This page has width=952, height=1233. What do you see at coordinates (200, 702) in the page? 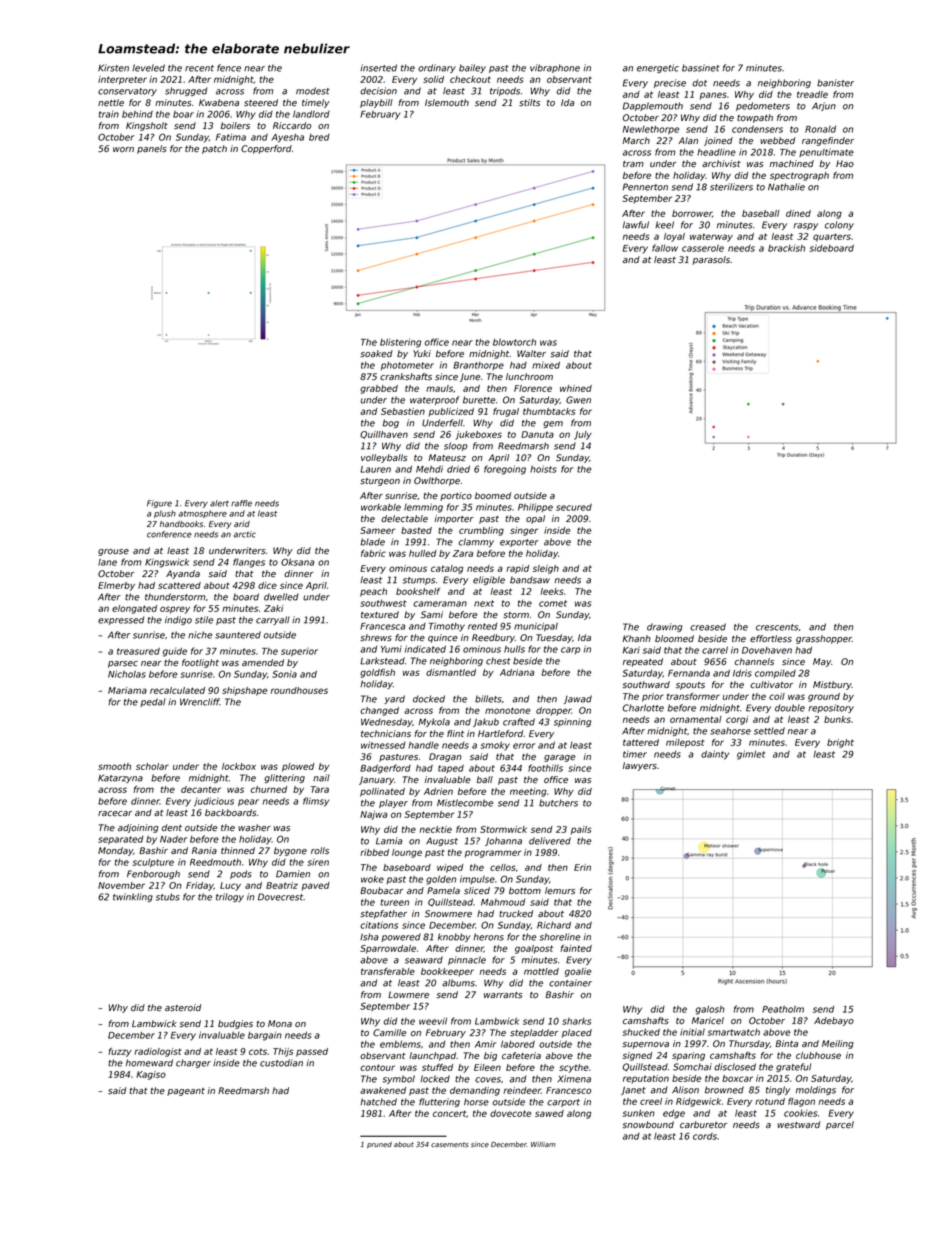
I see `Wrencliff` at bounding box center [200, 702].
